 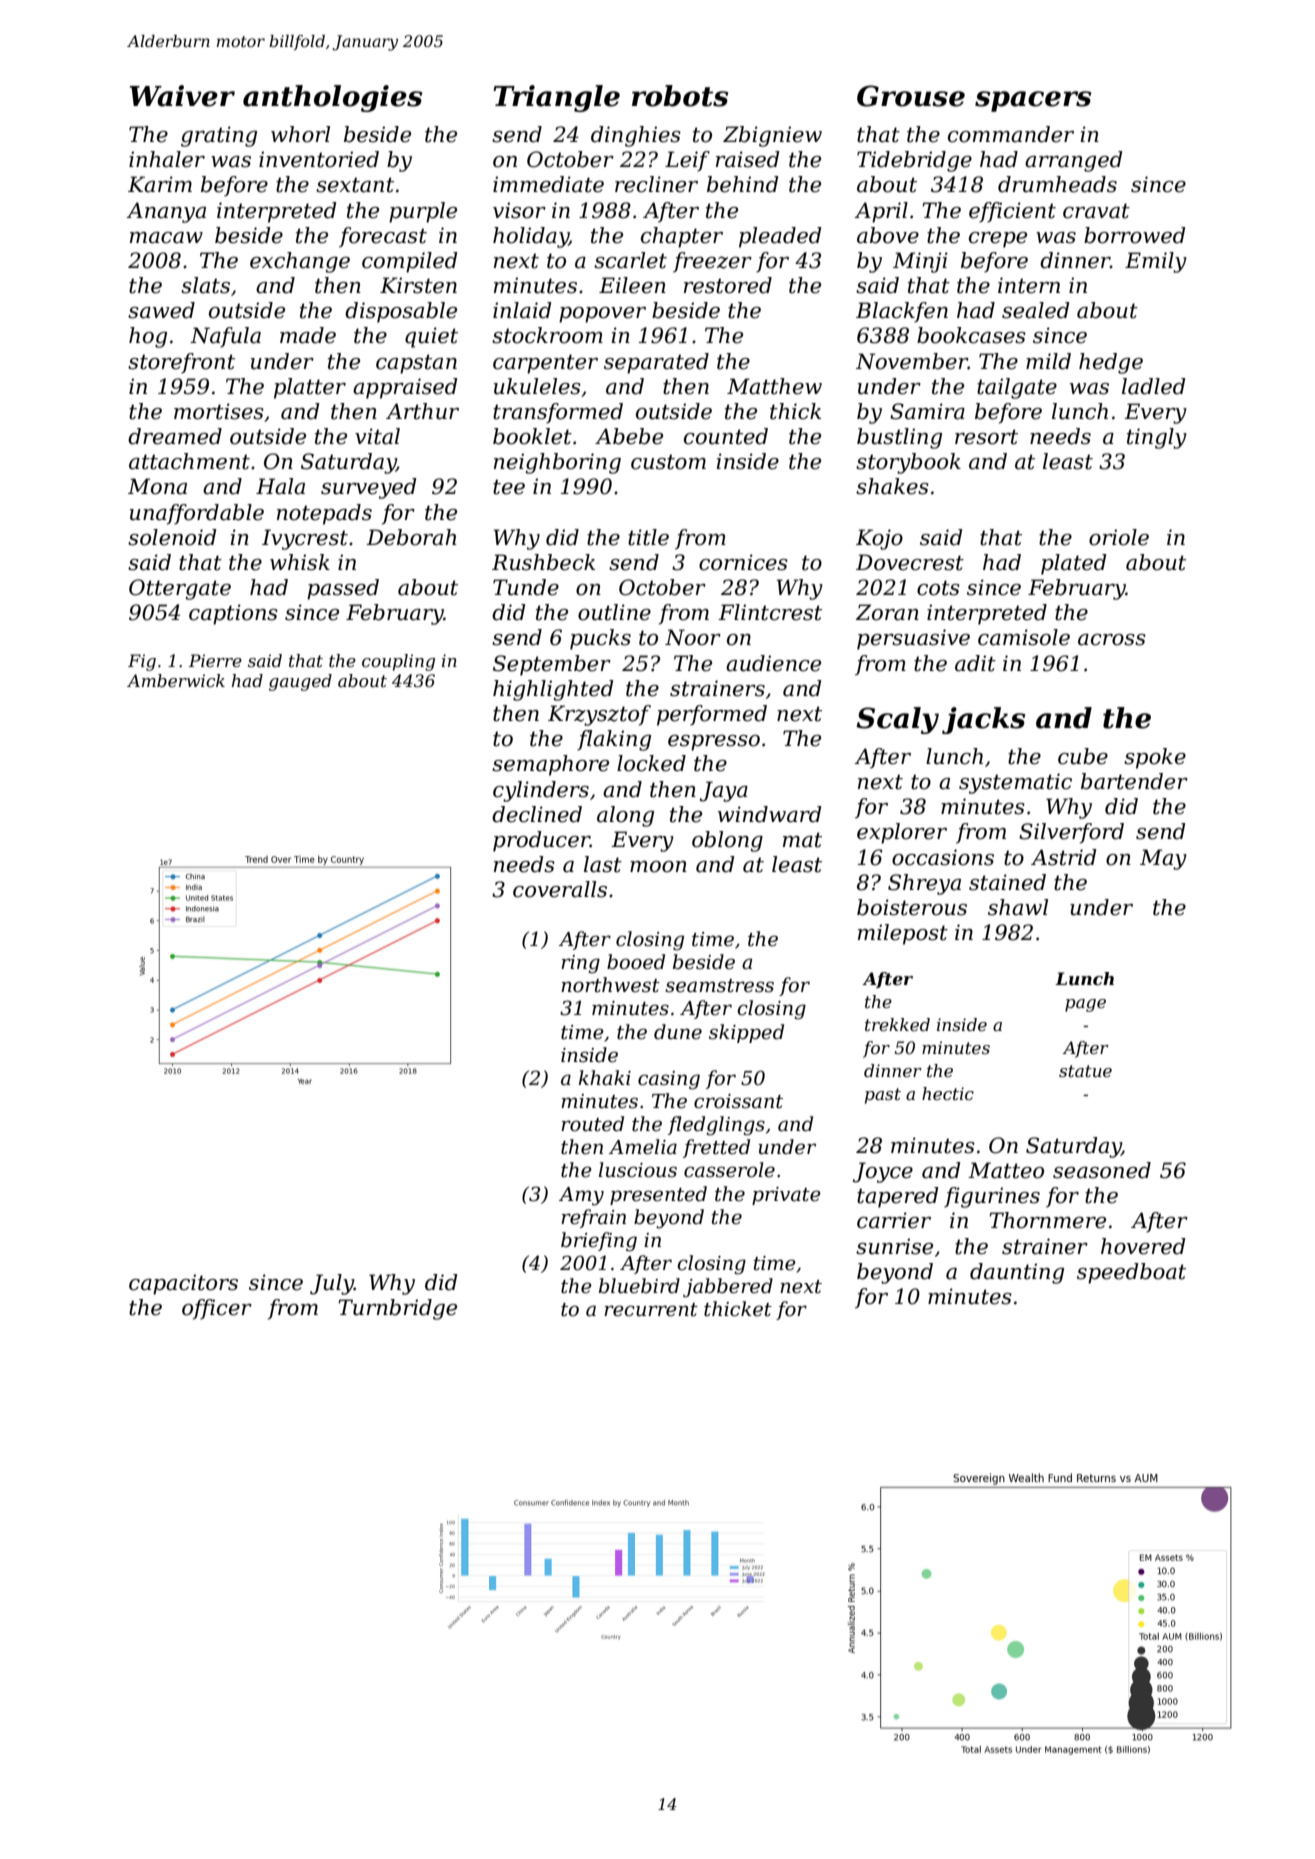 What do you see at coordinates (397, 1309) in the page?
I see `Turnbridge` at bounding box center [397, 1309].
